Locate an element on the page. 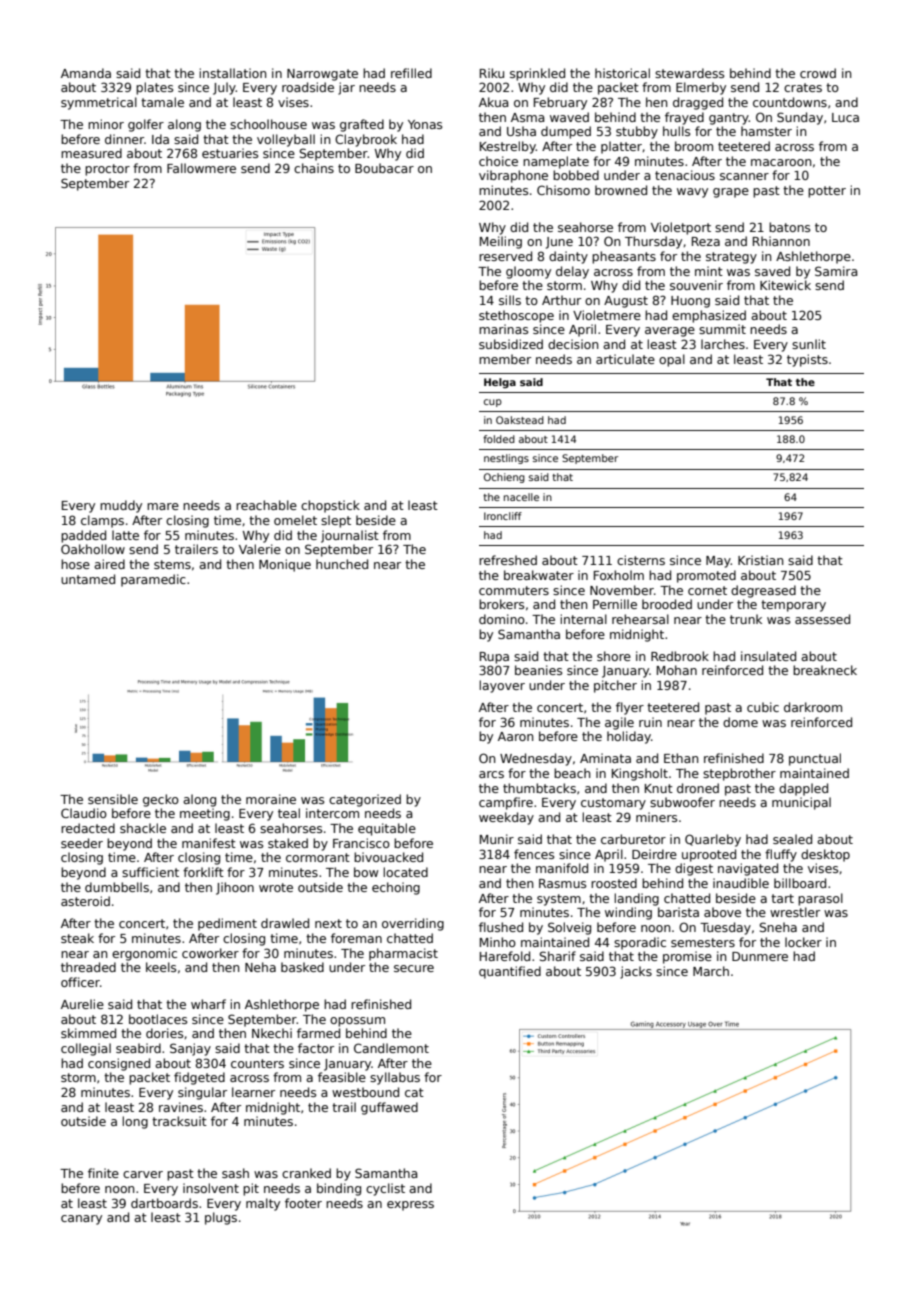 This image has width=924, height=1308. sensible is located at coordinates (113, 799).
